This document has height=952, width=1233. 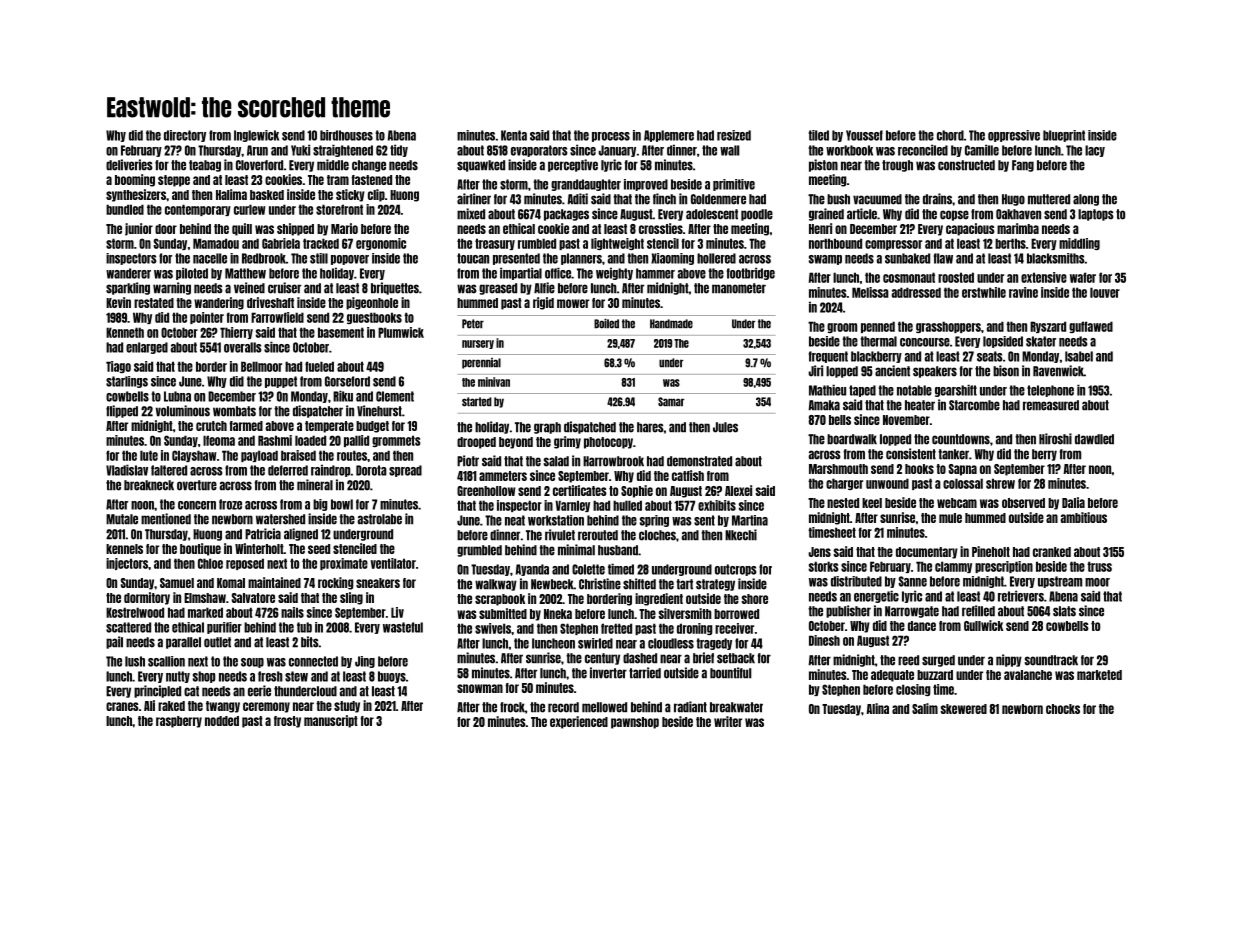 What do you see at coordinates (346, 135) in the document?
I see `birdhouses` at bounding box center [346, 135].
